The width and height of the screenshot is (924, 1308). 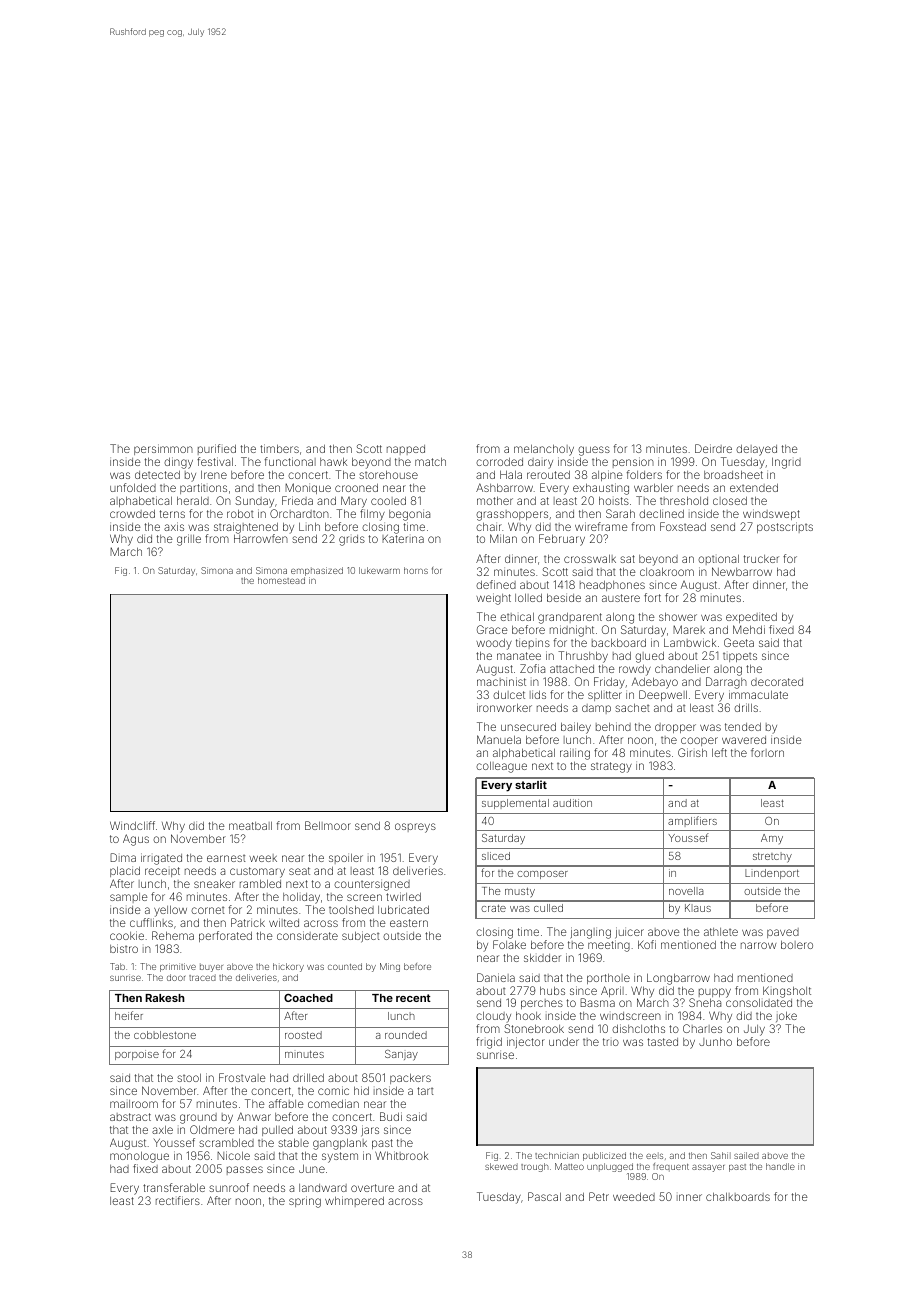 I want to click on Deirdre, so click(x=713, y=448).
